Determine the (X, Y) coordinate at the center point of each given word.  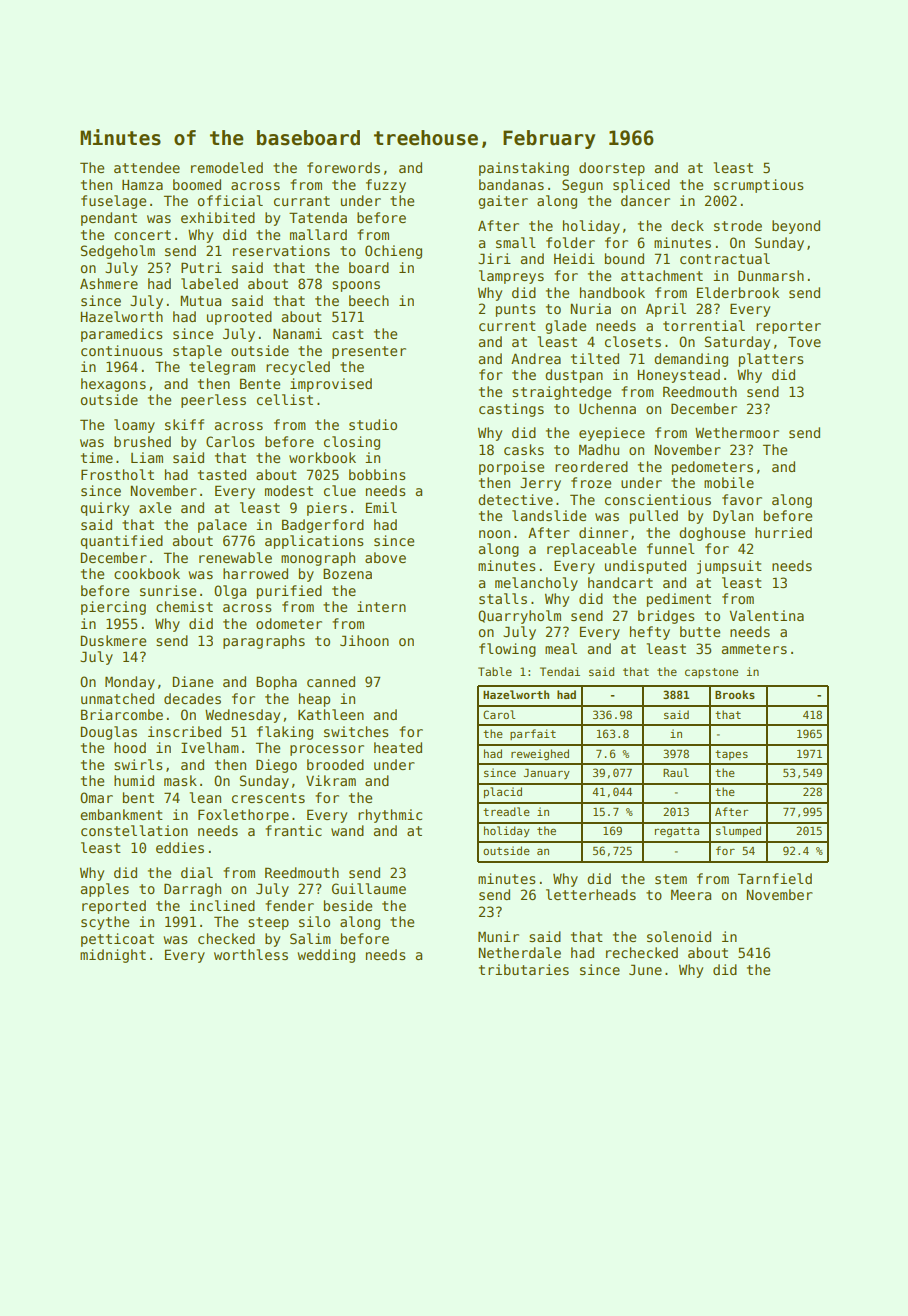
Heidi (574, 258)
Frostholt (117, 474)
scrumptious (758, 186)
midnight (113, 956)
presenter (369, 352)
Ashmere (109, 283)
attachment (662, 275)
